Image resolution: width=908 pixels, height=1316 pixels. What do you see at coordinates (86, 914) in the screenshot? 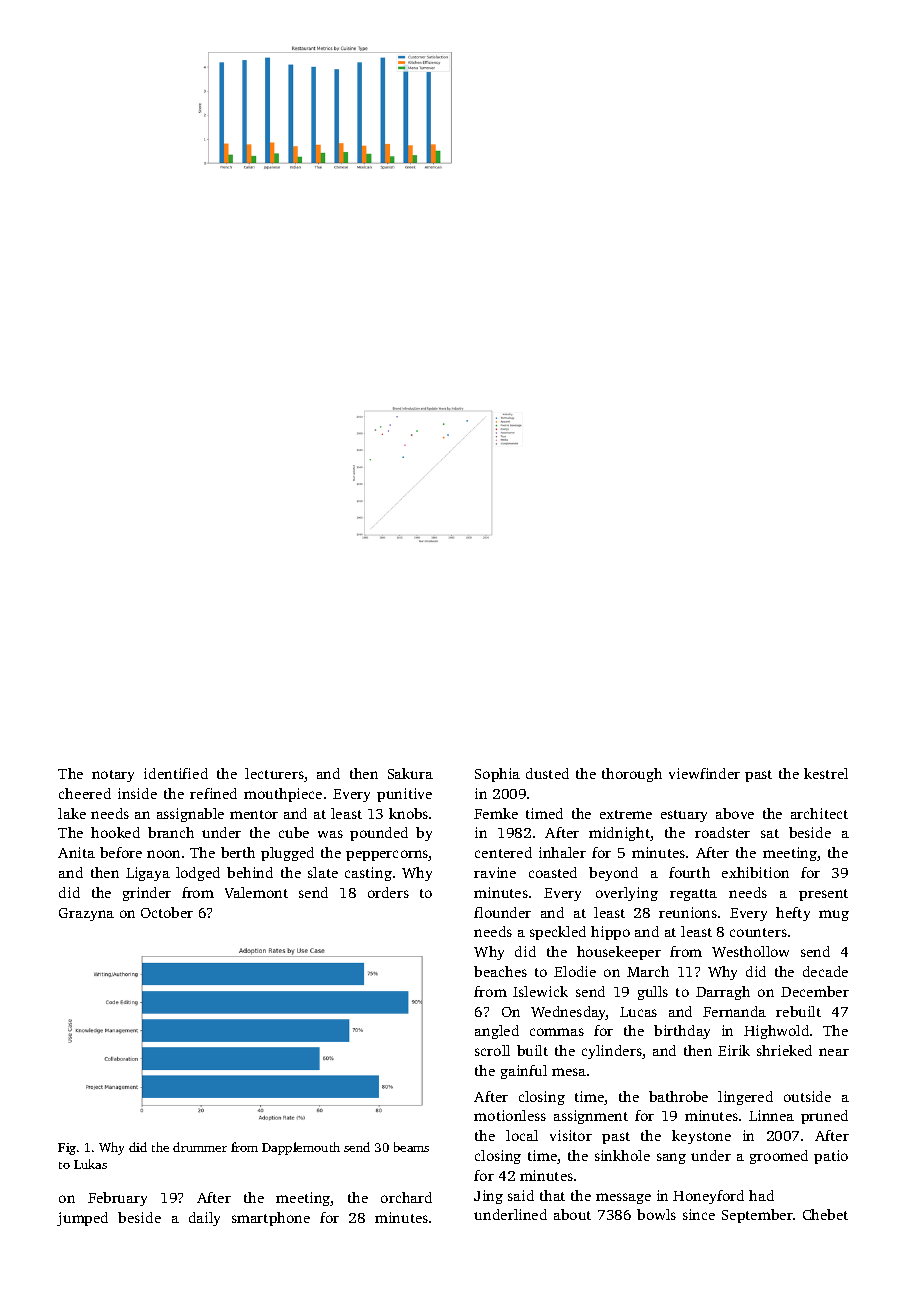
I see `Grazyna` at bounding box center [86, 914].
